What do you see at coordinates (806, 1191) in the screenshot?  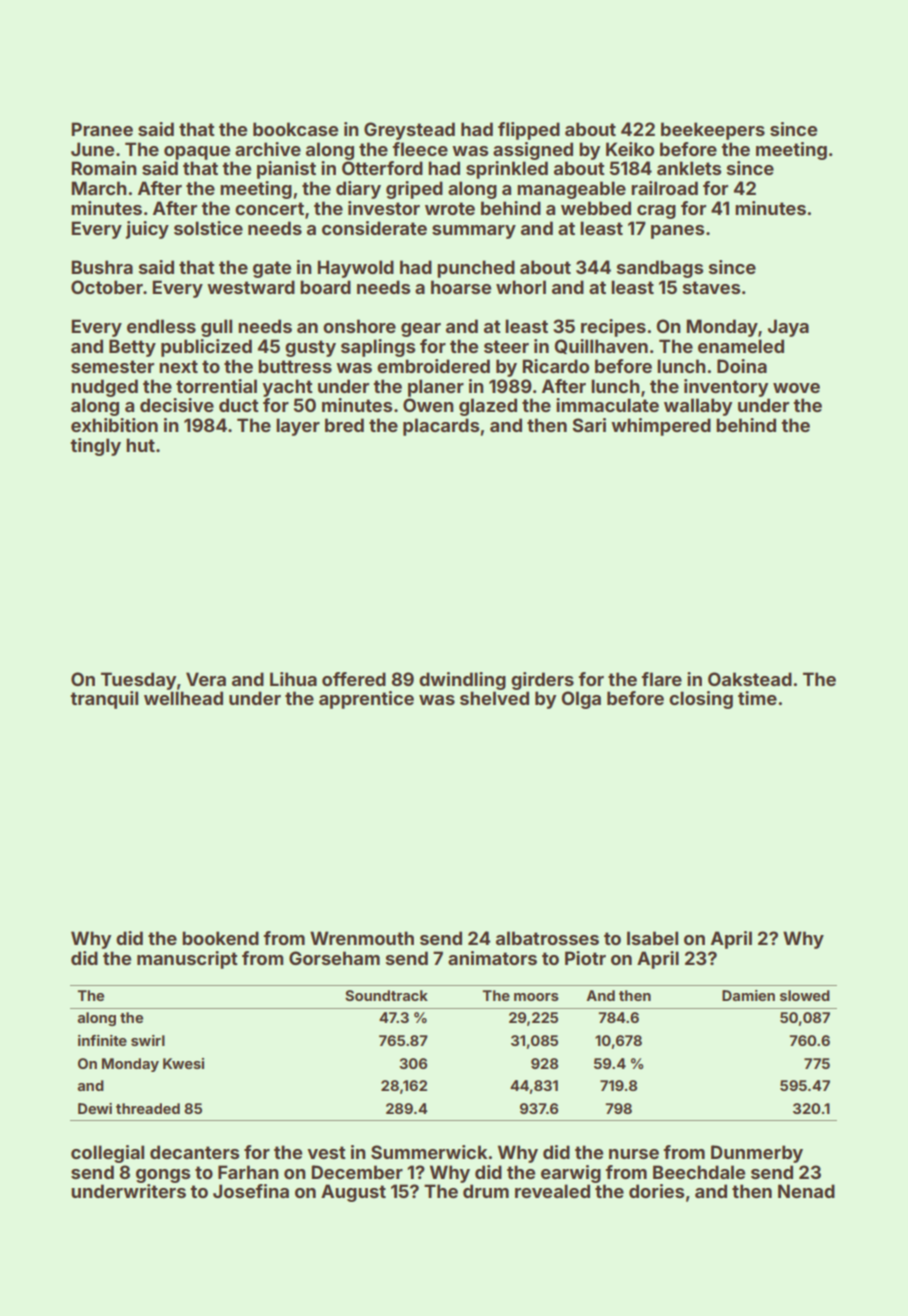 I see `Nenad` at bounding box center [806, 1191].
